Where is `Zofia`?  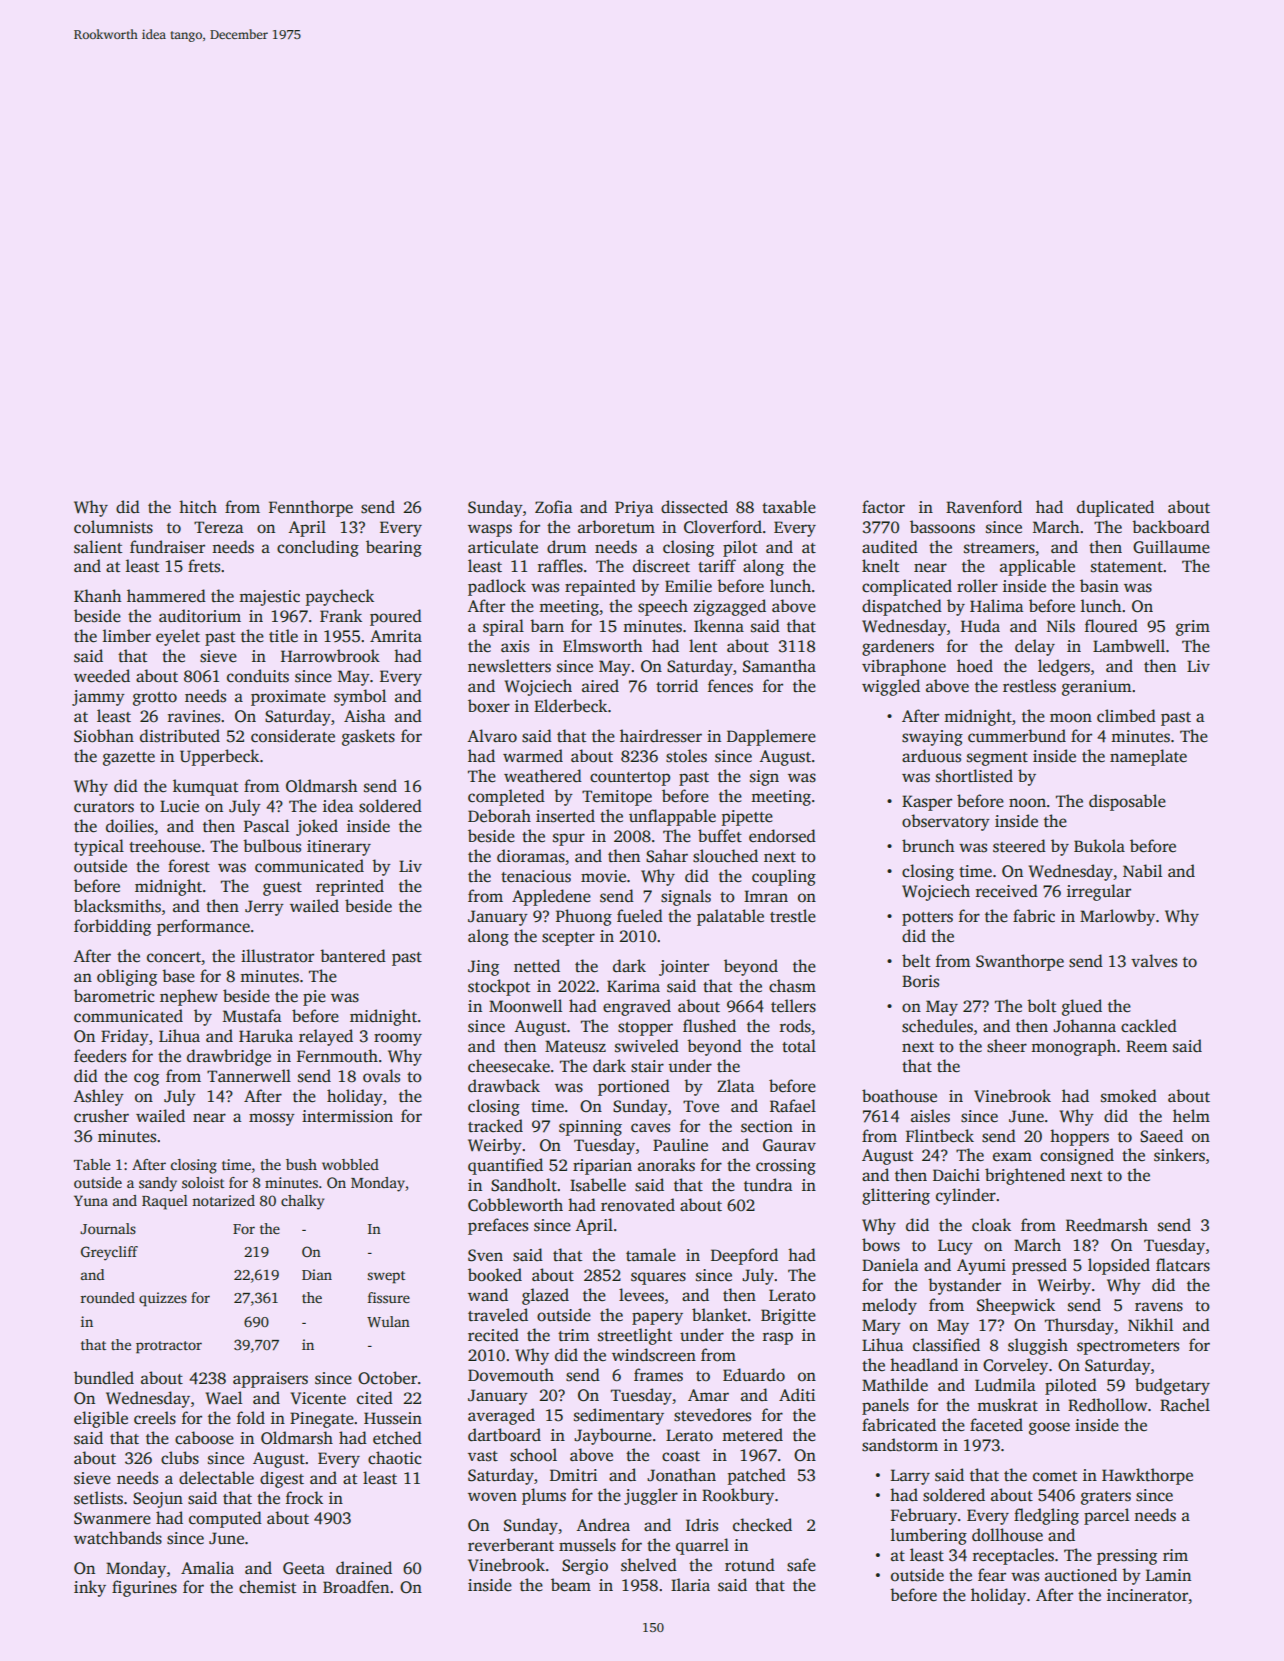 Zofia is located at coordinates (554, 506).
